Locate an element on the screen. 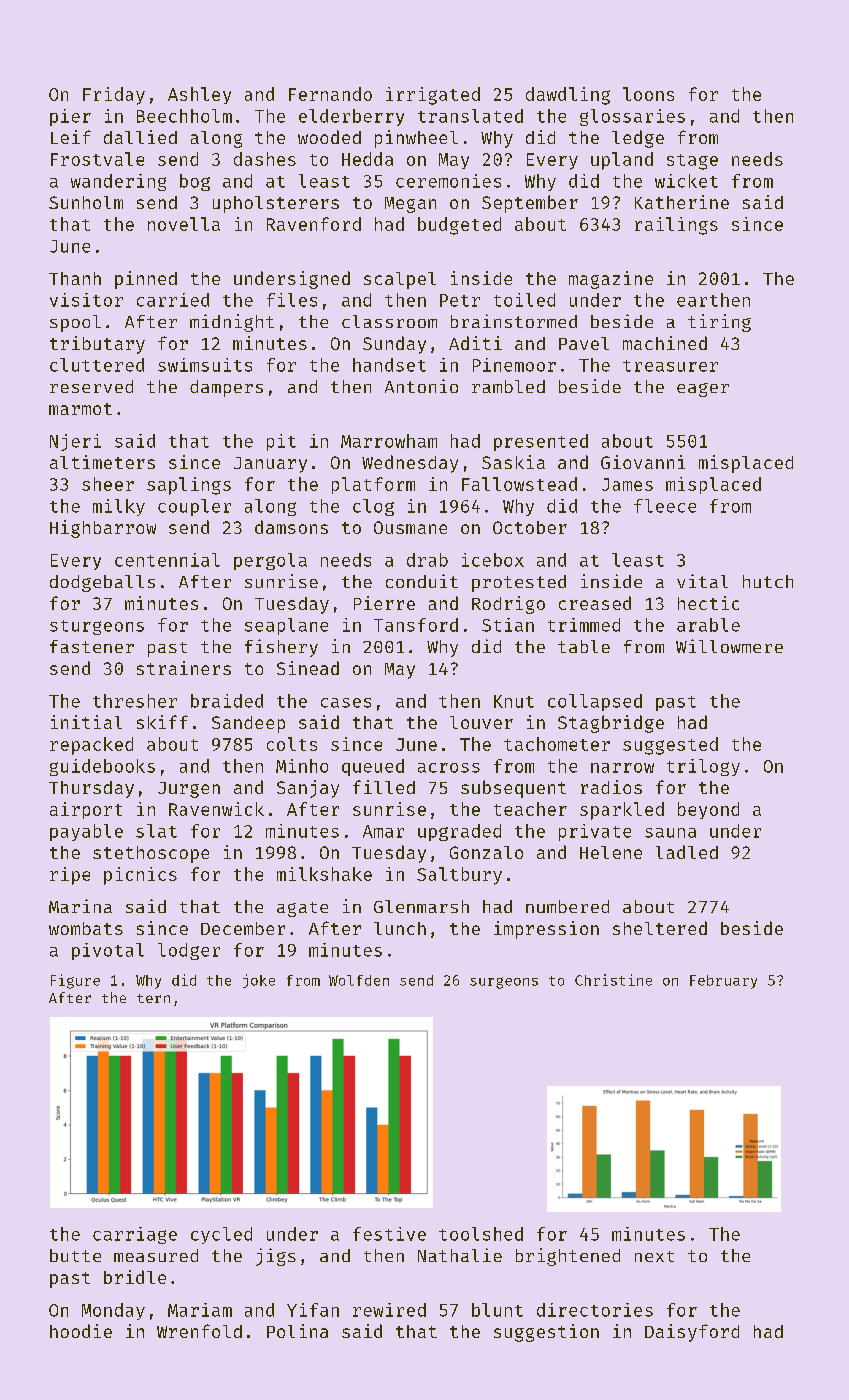 This screenshot has width=849, height=1400. louver is located at coordinates (481, 722).
